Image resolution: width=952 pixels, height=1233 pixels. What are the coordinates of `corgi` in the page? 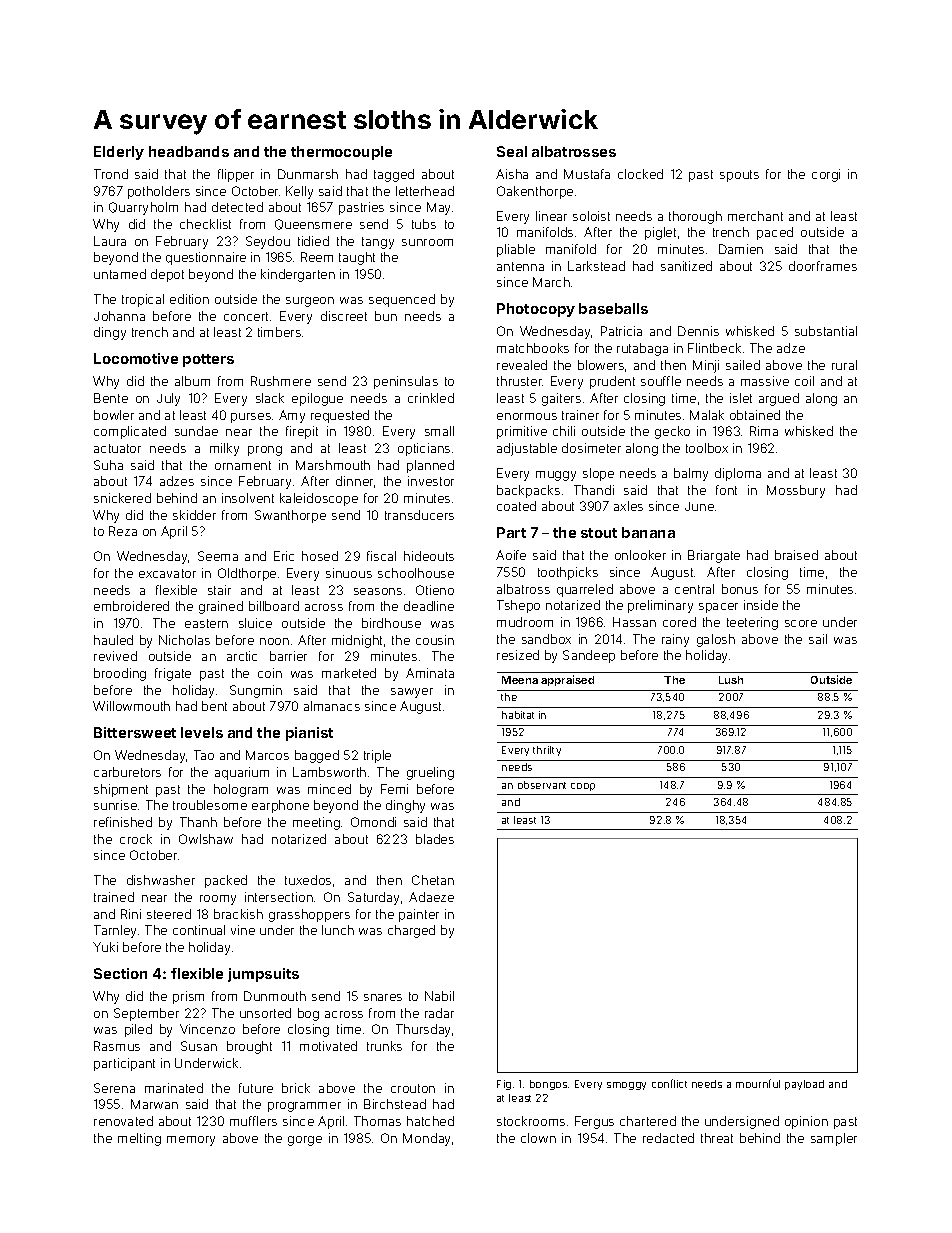 It's located at (826, 175).
